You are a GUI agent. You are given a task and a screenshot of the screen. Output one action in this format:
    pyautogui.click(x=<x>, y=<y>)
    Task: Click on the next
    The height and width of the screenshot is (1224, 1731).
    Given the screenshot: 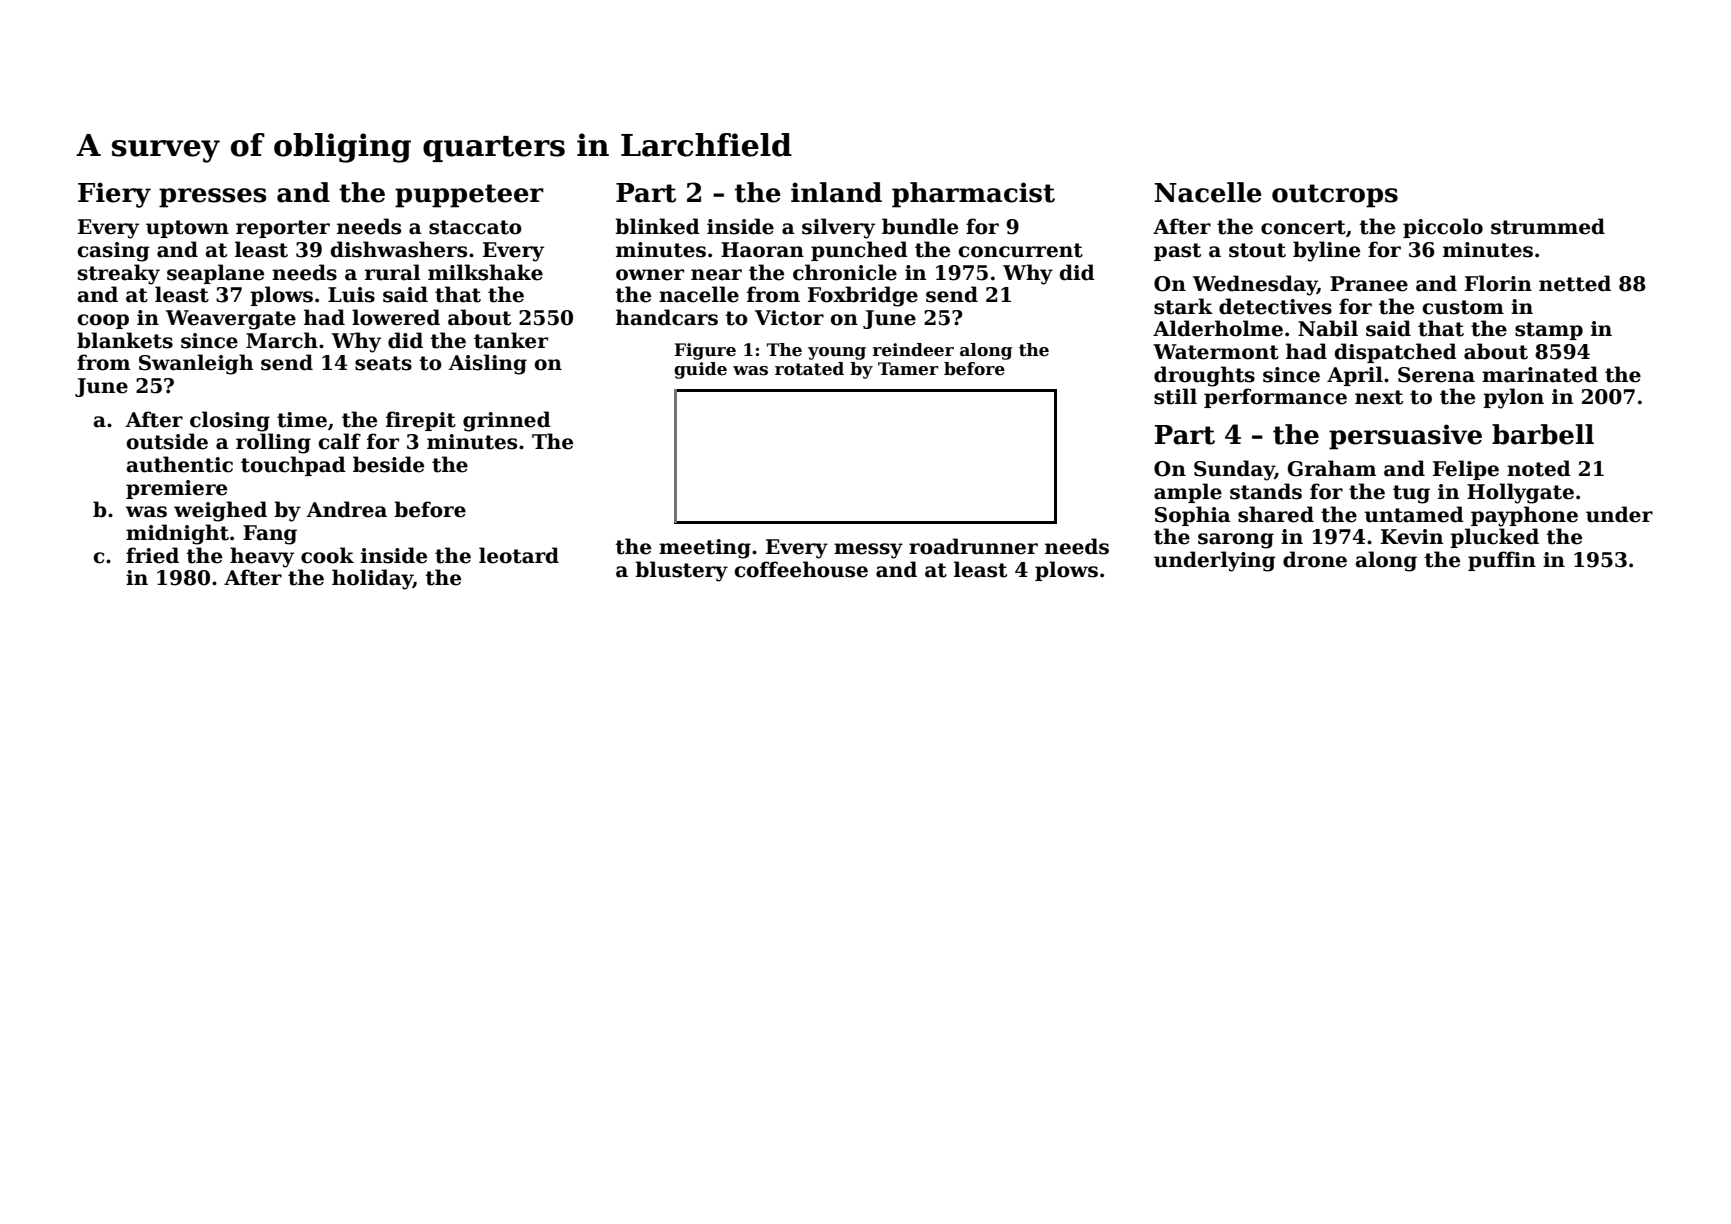 What is the action you would take?
    pyautogui.click(x=1379, y=397)
